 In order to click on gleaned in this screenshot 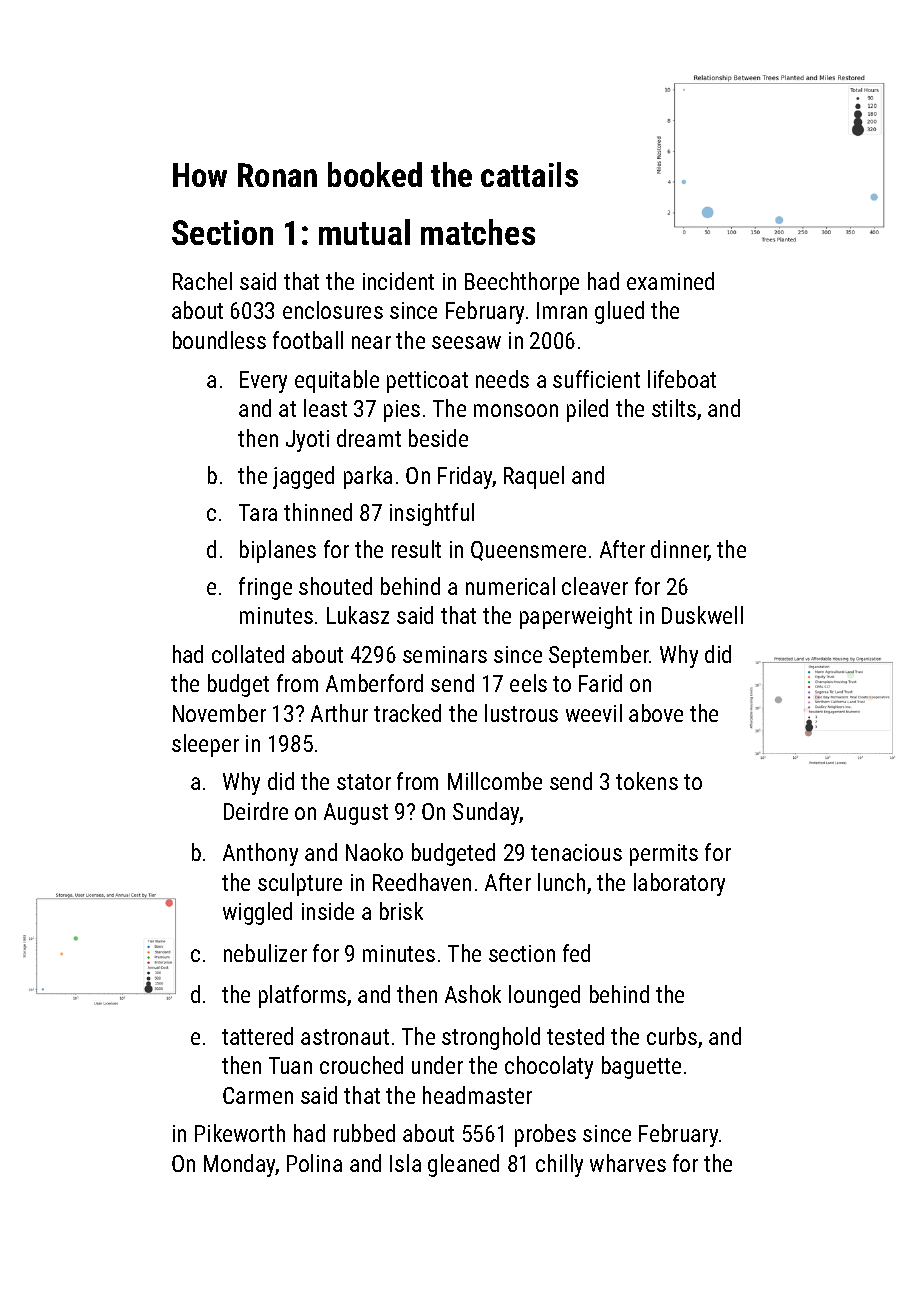, I will do `click(463, 1165)`.
